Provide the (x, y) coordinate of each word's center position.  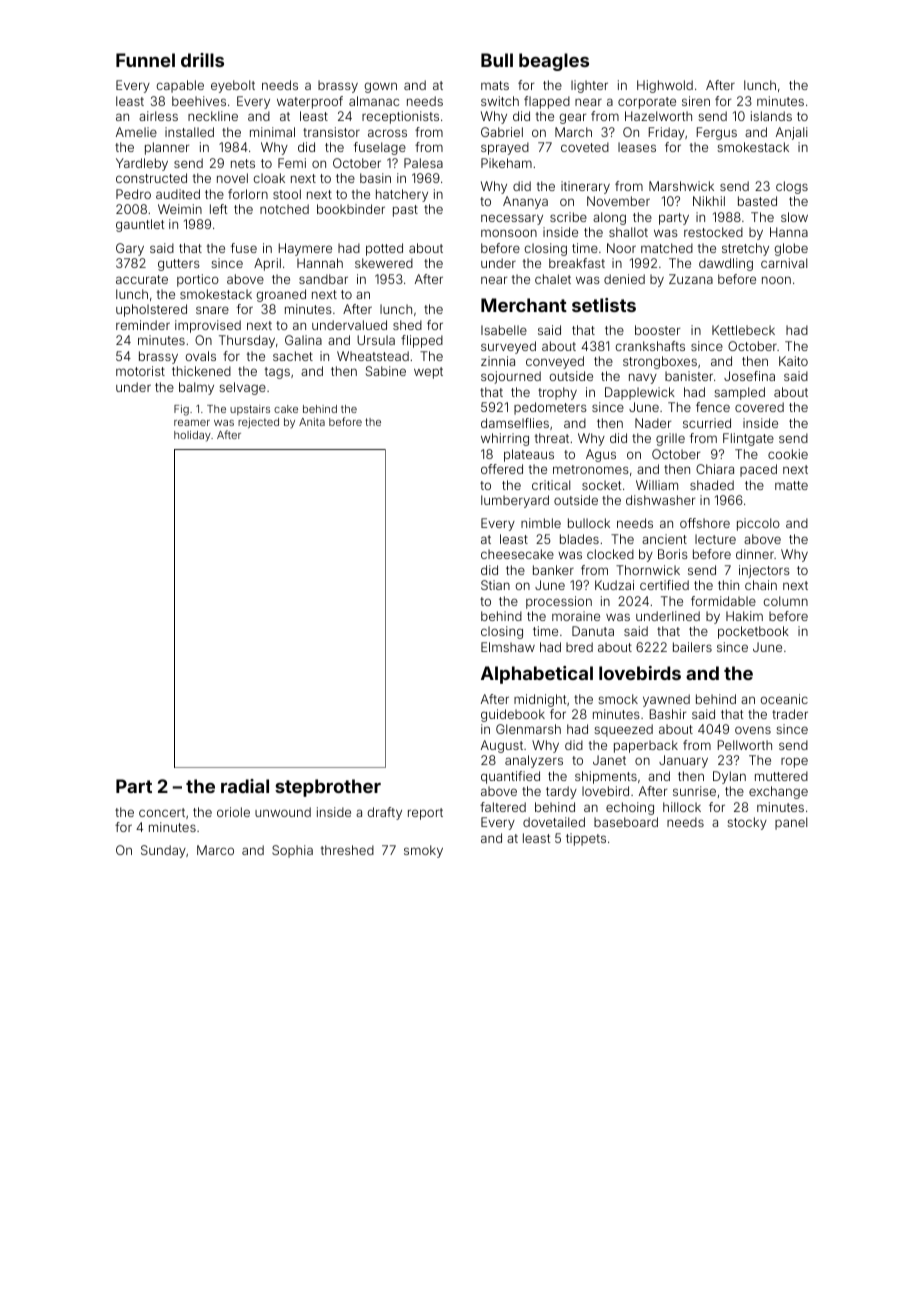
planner (167, 148)
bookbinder (351, 209)
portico (198, 280)
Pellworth (745, 745)
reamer (192, 423)
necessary (512, 219)
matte (791, 485)
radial (245, 786)
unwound (283, 812)
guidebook (513, 715)
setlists (604, 305)
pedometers (550, 408)
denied (624, 279)
